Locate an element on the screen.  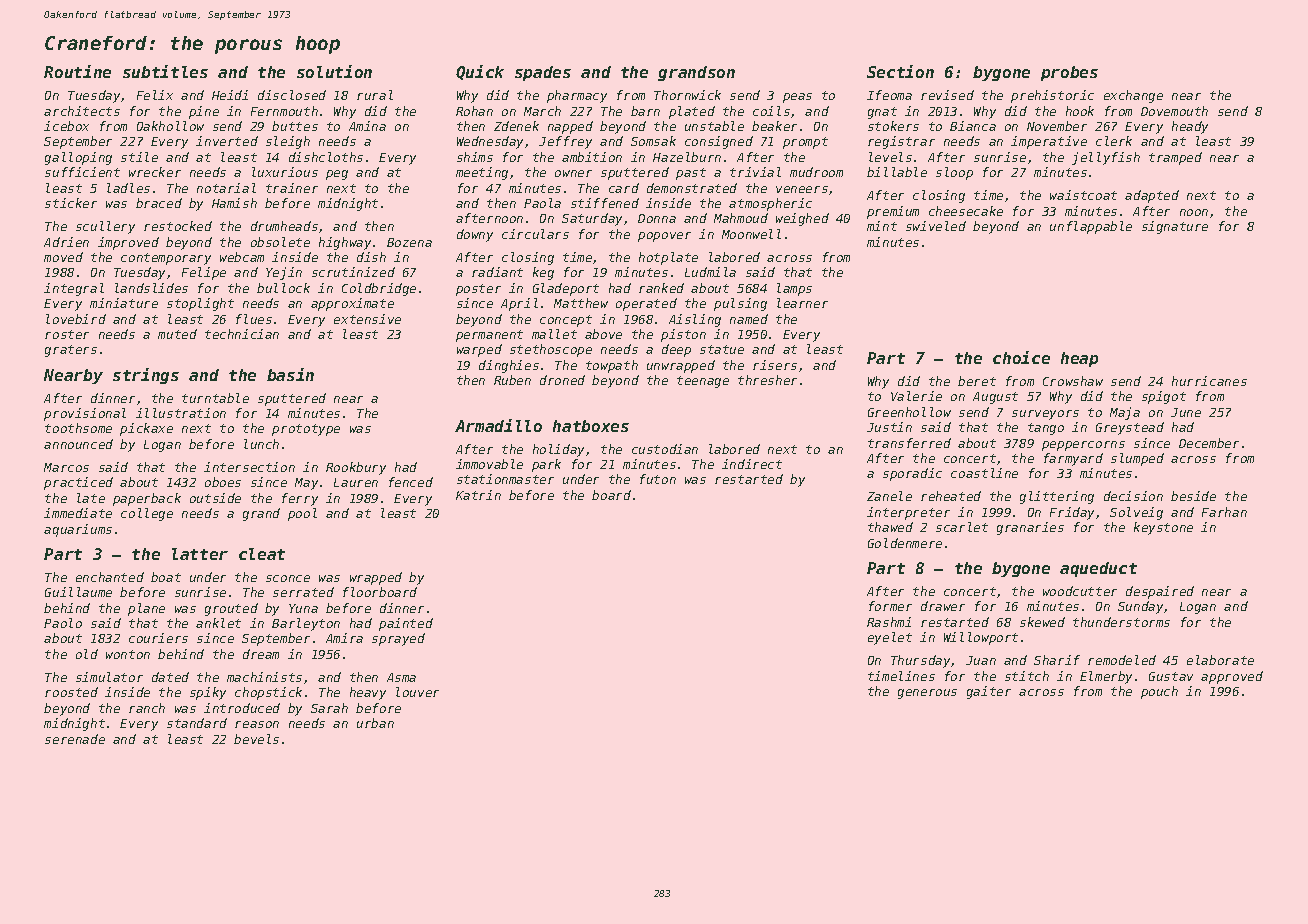
peg is located at coordinates (337, 175).
